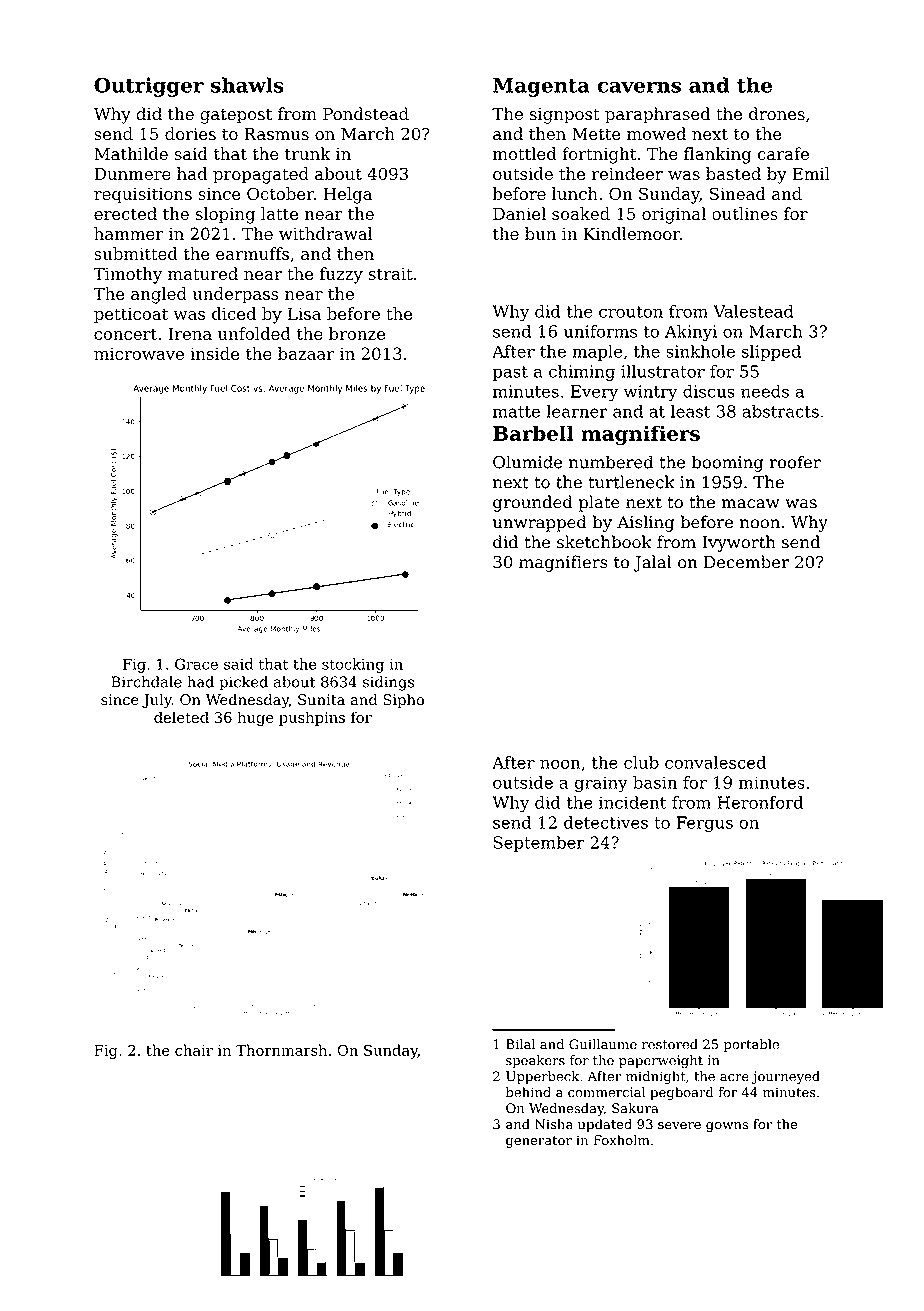 Image resolution: width=924 pixels, height=1311 pixels. What do you see at coordinates (247, 85) in the page?
I see `shawls` at bounding box center [247, 85].
